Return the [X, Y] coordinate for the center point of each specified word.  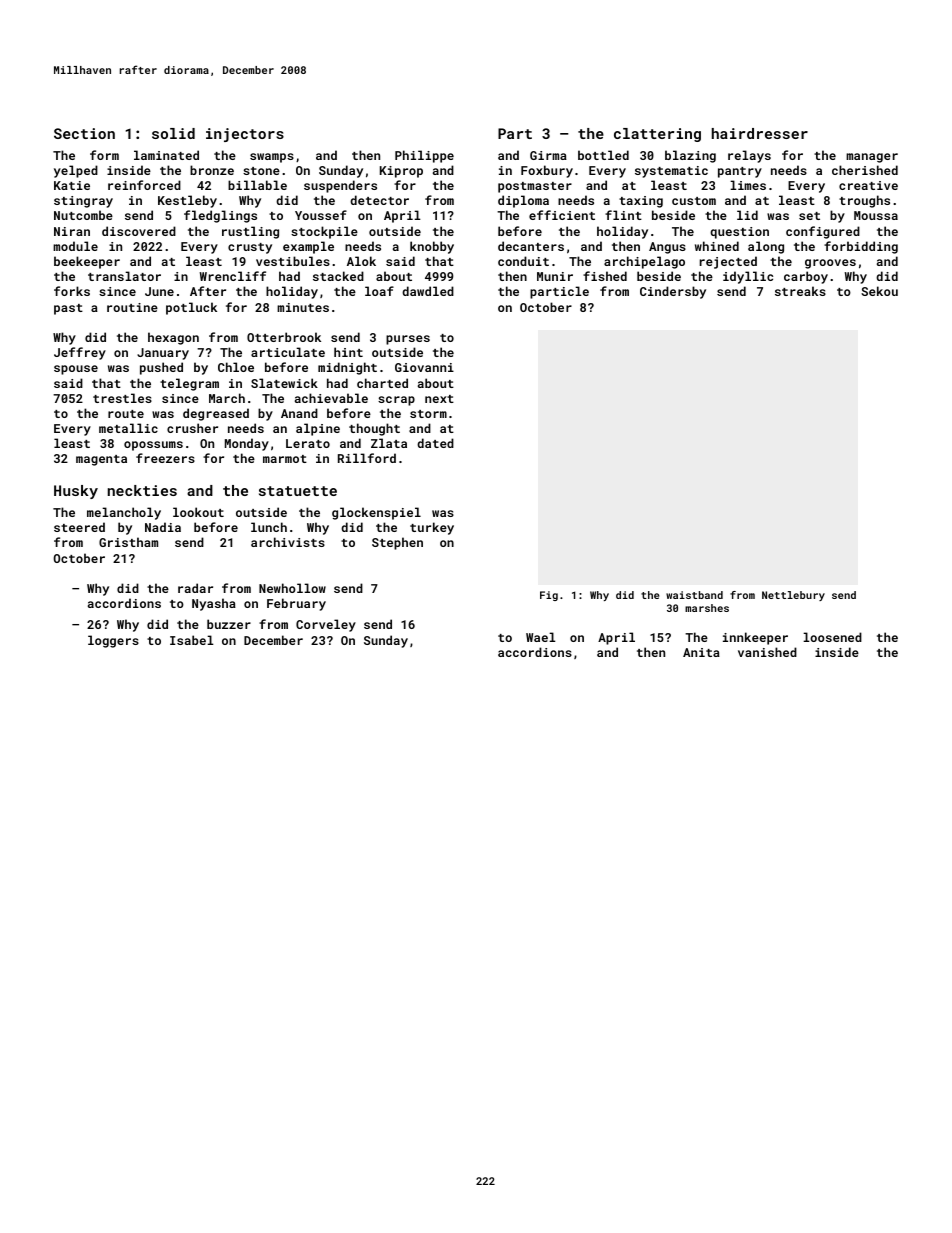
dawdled [428, 291]
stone [261, 171]
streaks [800, 291]
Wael [541, 637]
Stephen [397, 543]
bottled [603, 155]
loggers [113, 641]
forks [72, 291]
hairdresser [760, 133]
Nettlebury [793, 596]
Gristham [128, 542]
